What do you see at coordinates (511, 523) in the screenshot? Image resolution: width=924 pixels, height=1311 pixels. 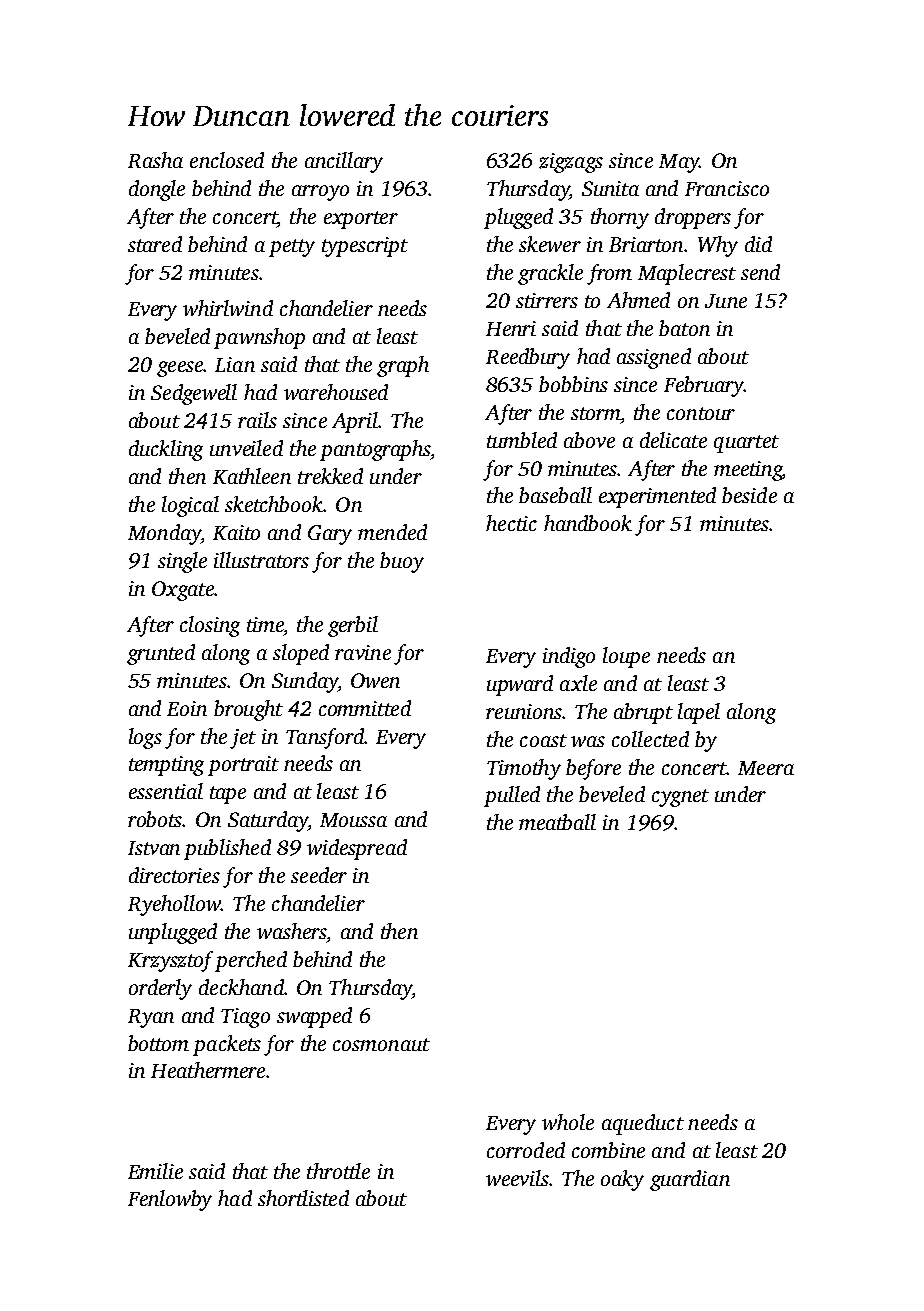 I see `hectic` at bounding box center [511, 523].
